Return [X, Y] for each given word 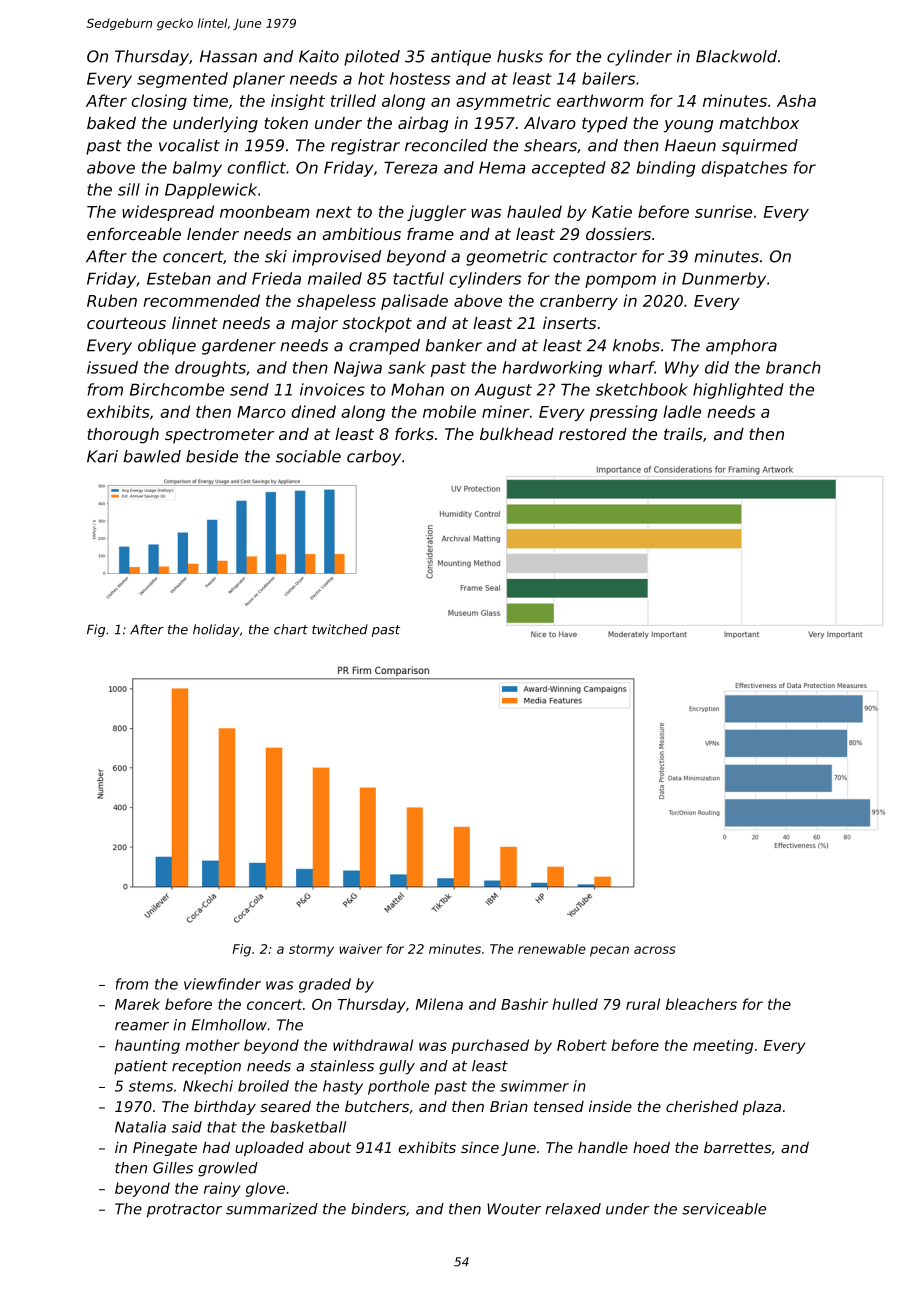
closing [159, 102]
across [655, 950]
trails [683, 434]
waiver [360, 949]
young [688, 126]
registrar [365, 147]
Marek [137, 1004]
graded [325, 985]
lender [213, 234]
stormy [311, 950]
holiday [216, 630]
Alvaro [550, 123]
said [187, 1127]
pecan [609, 951]
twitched [340, 629]
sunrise [723, 211]
